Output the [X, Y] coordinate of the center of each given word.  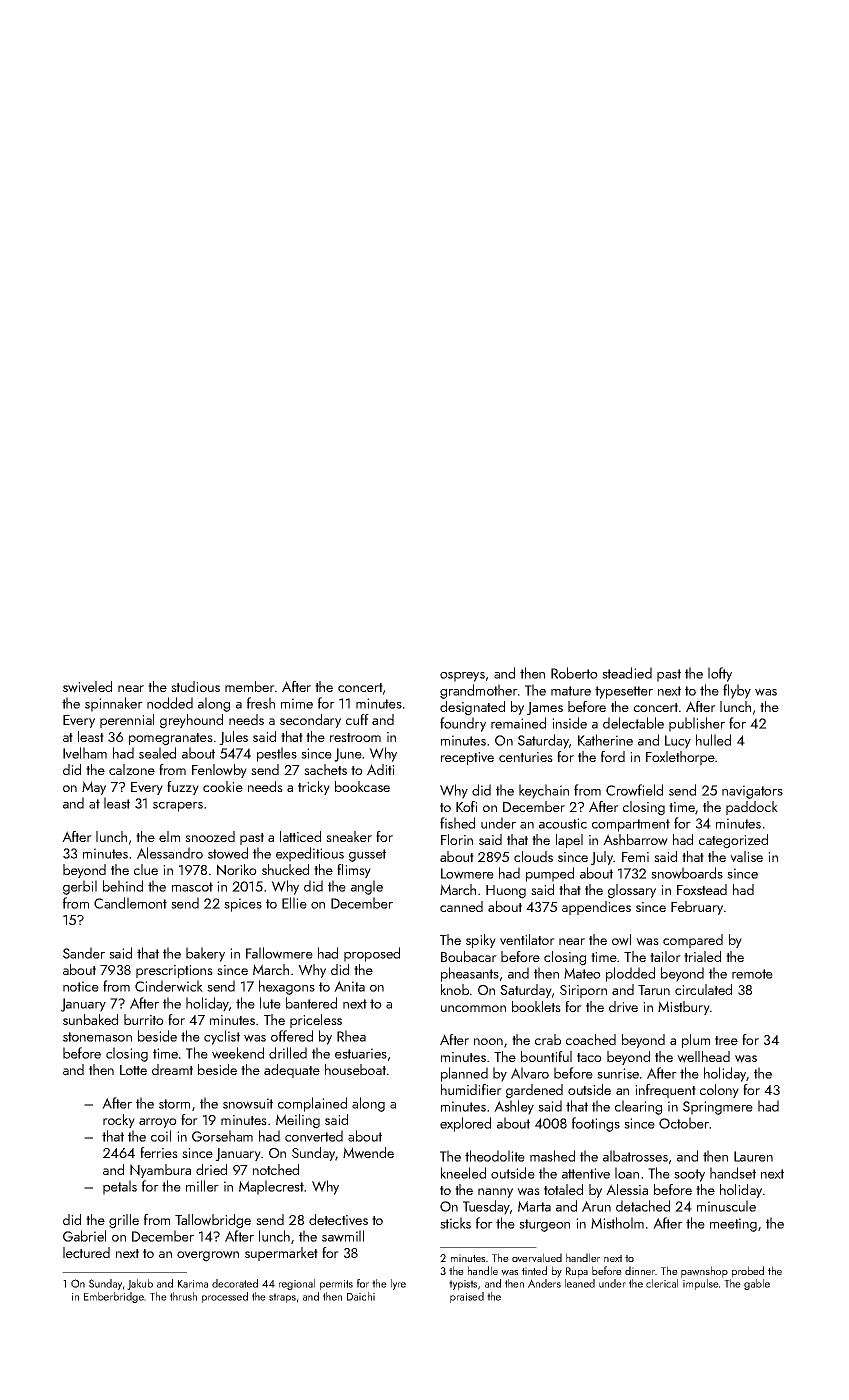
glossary [632, 891]
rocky [119, 1121]
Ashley [514, 1107]
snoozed [210, 836]
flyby [737, 691]
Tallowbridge [213, 1221]
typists [463, 1285]
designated [472, 708]
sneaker [349, 836]
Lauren [753, 1156]
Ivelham [85, 753]
